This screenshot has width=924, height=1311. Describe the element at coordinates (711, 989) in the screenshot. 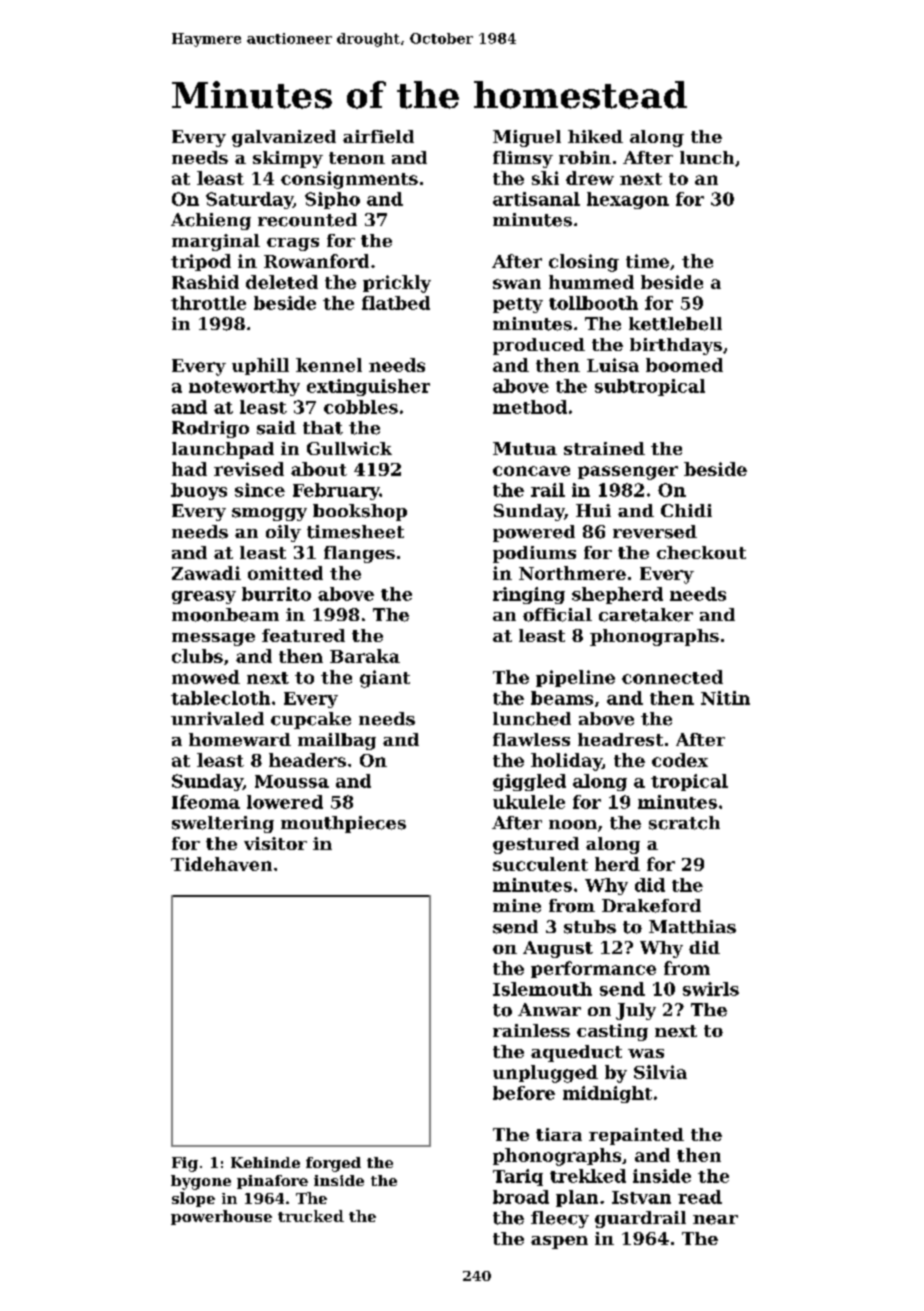

I see `swirls` at that location.
